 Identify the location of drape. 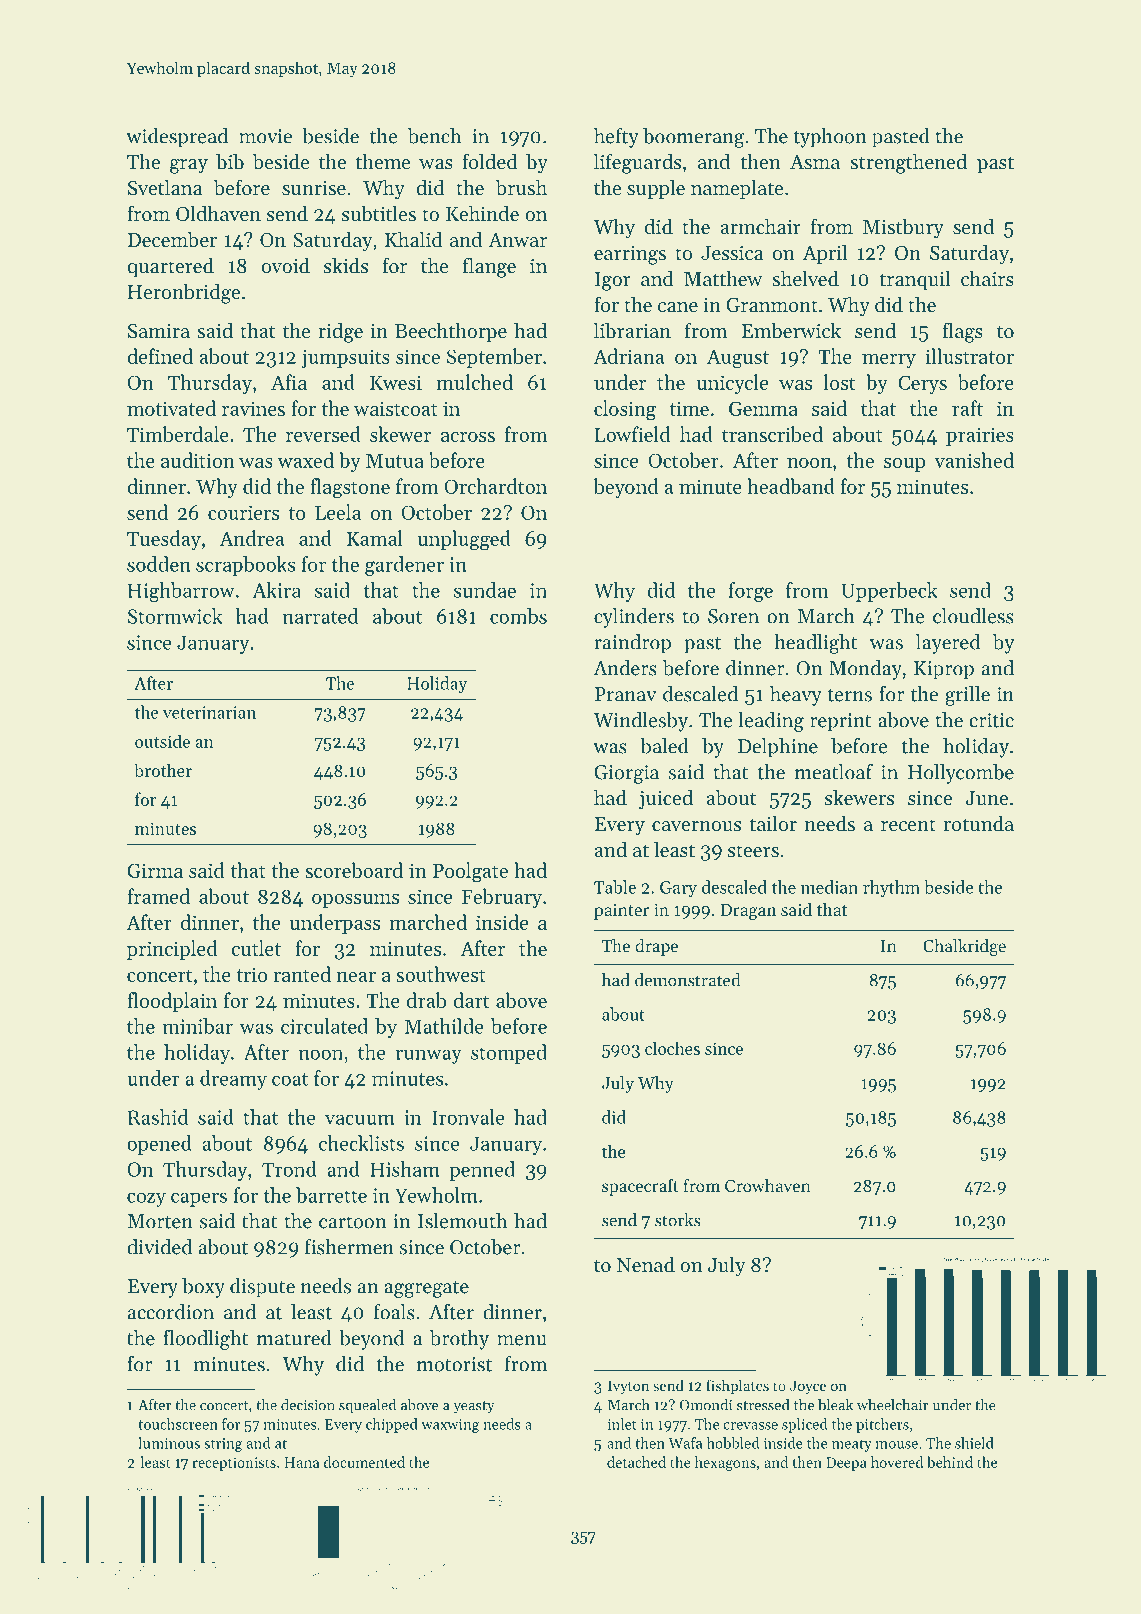
(656, 947).
